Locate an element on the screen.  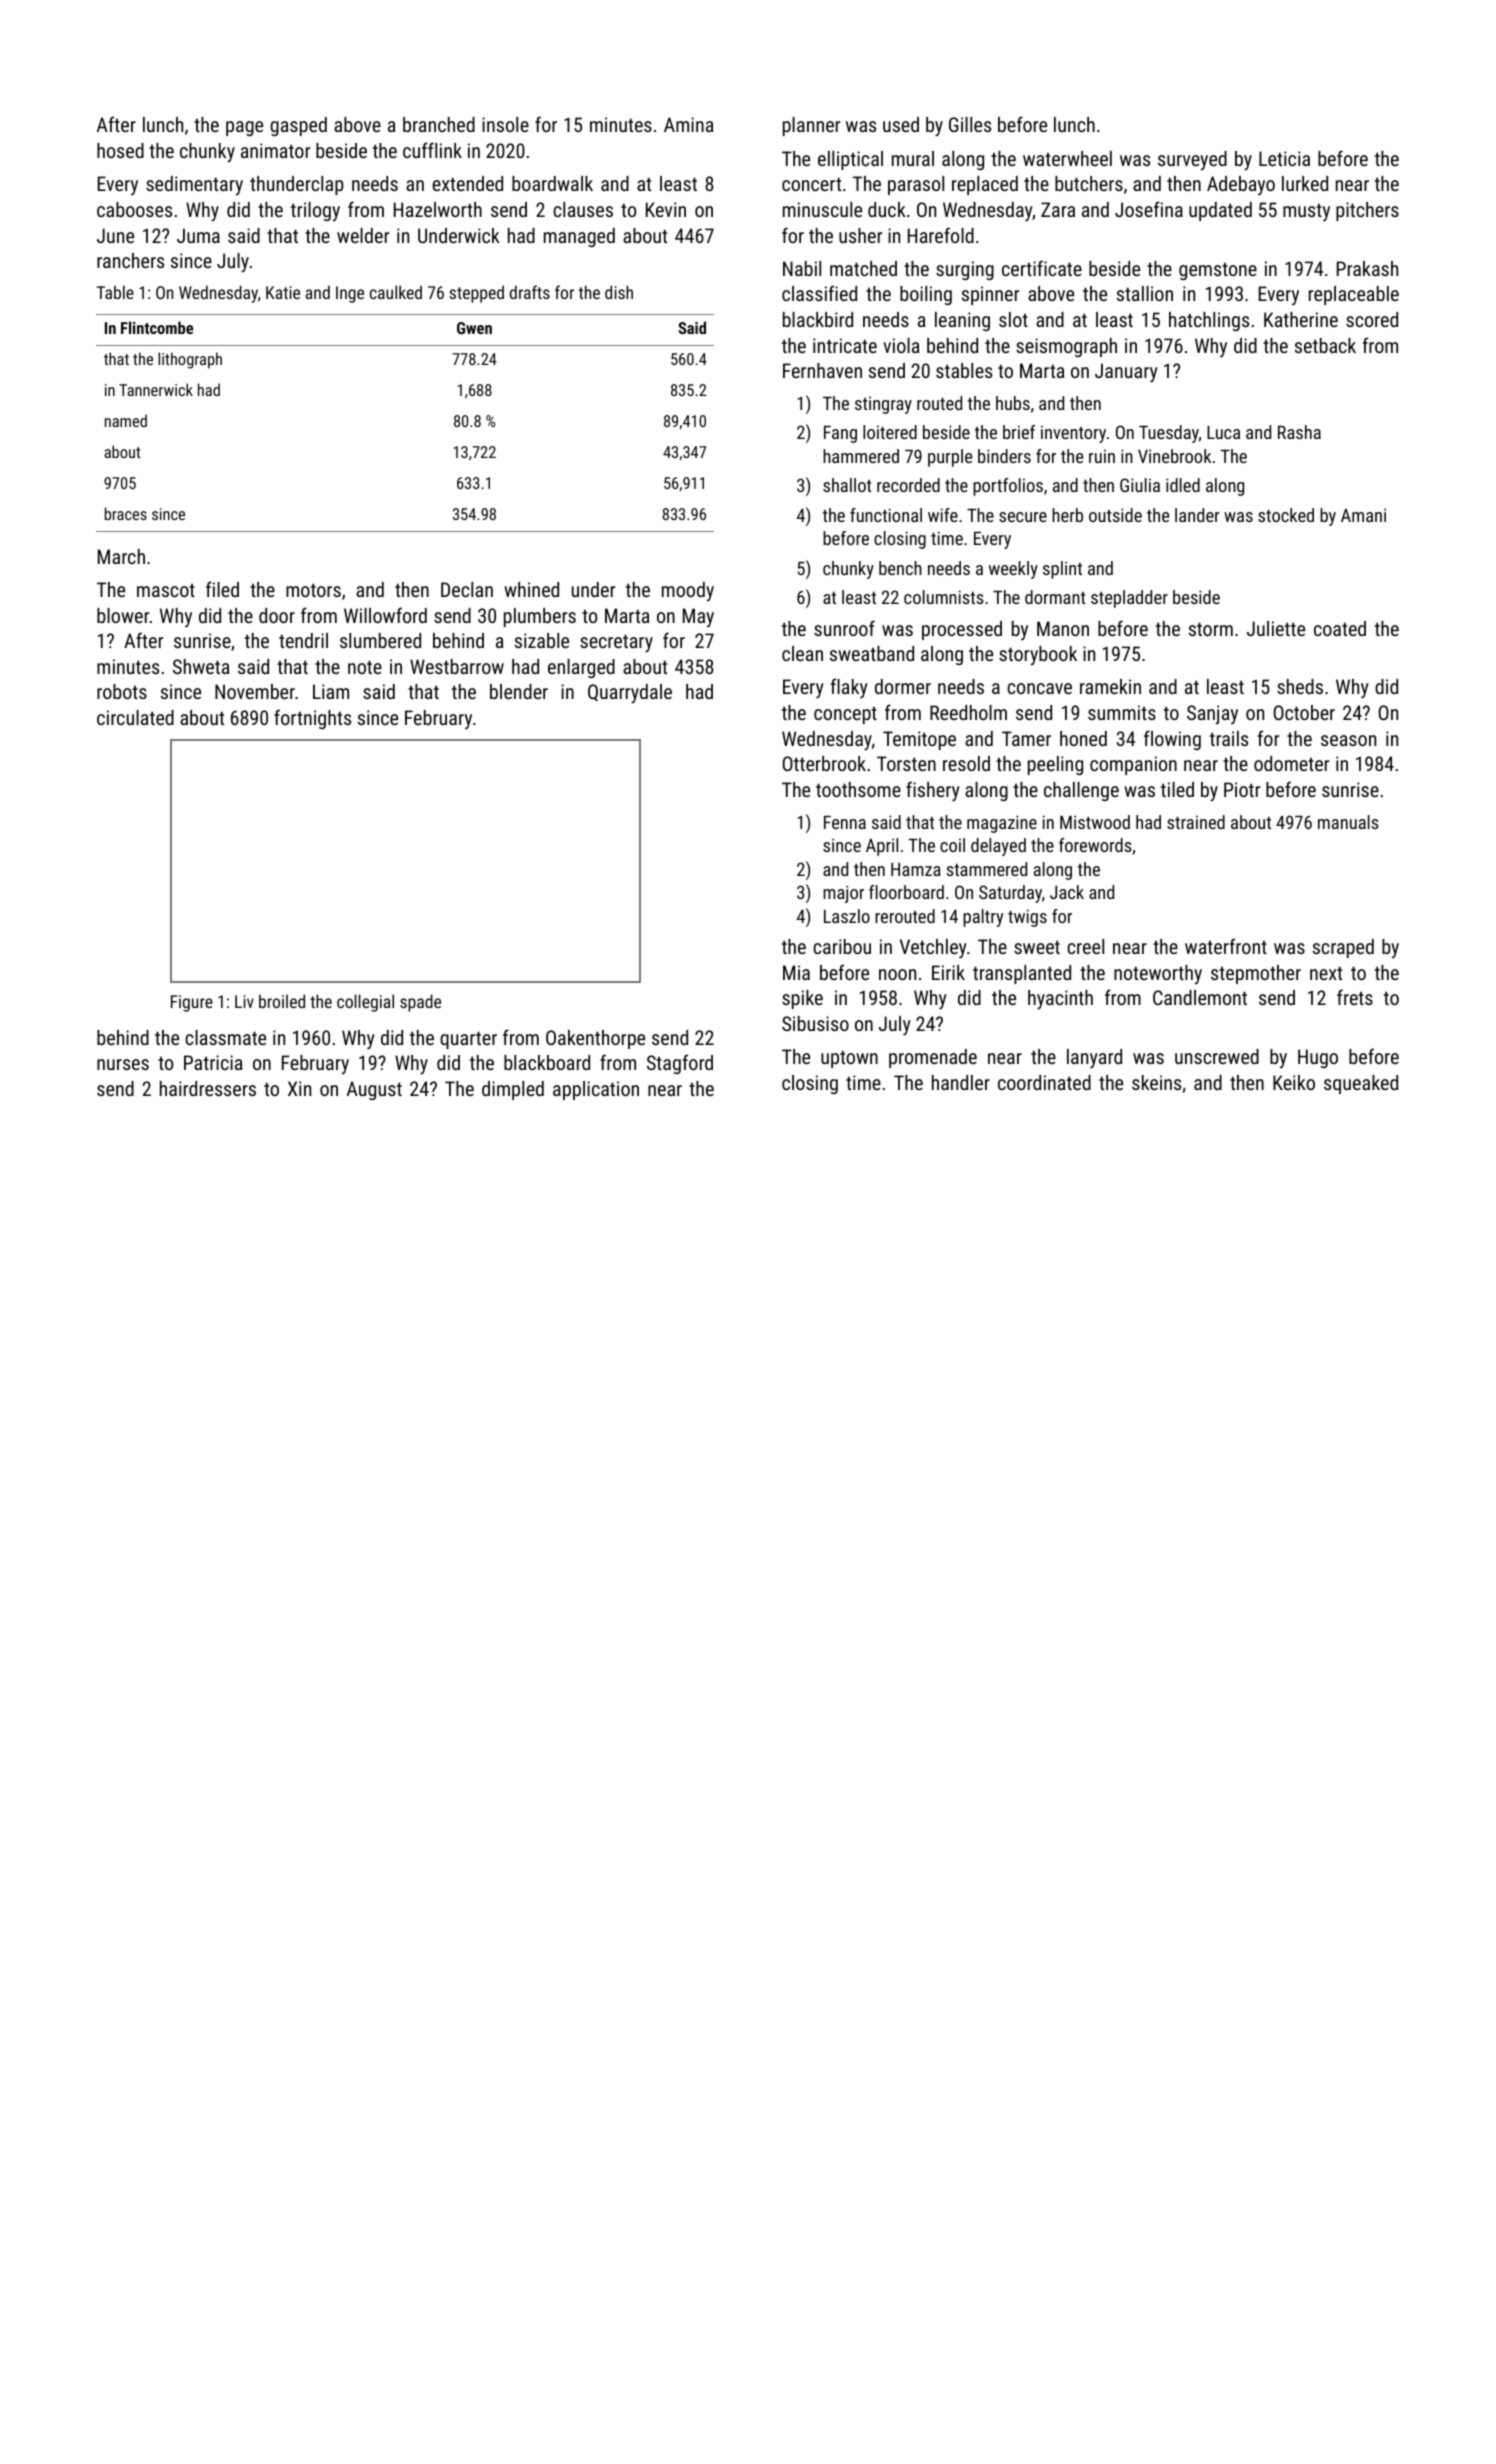
setback is located at coordinates (1325, 345).
